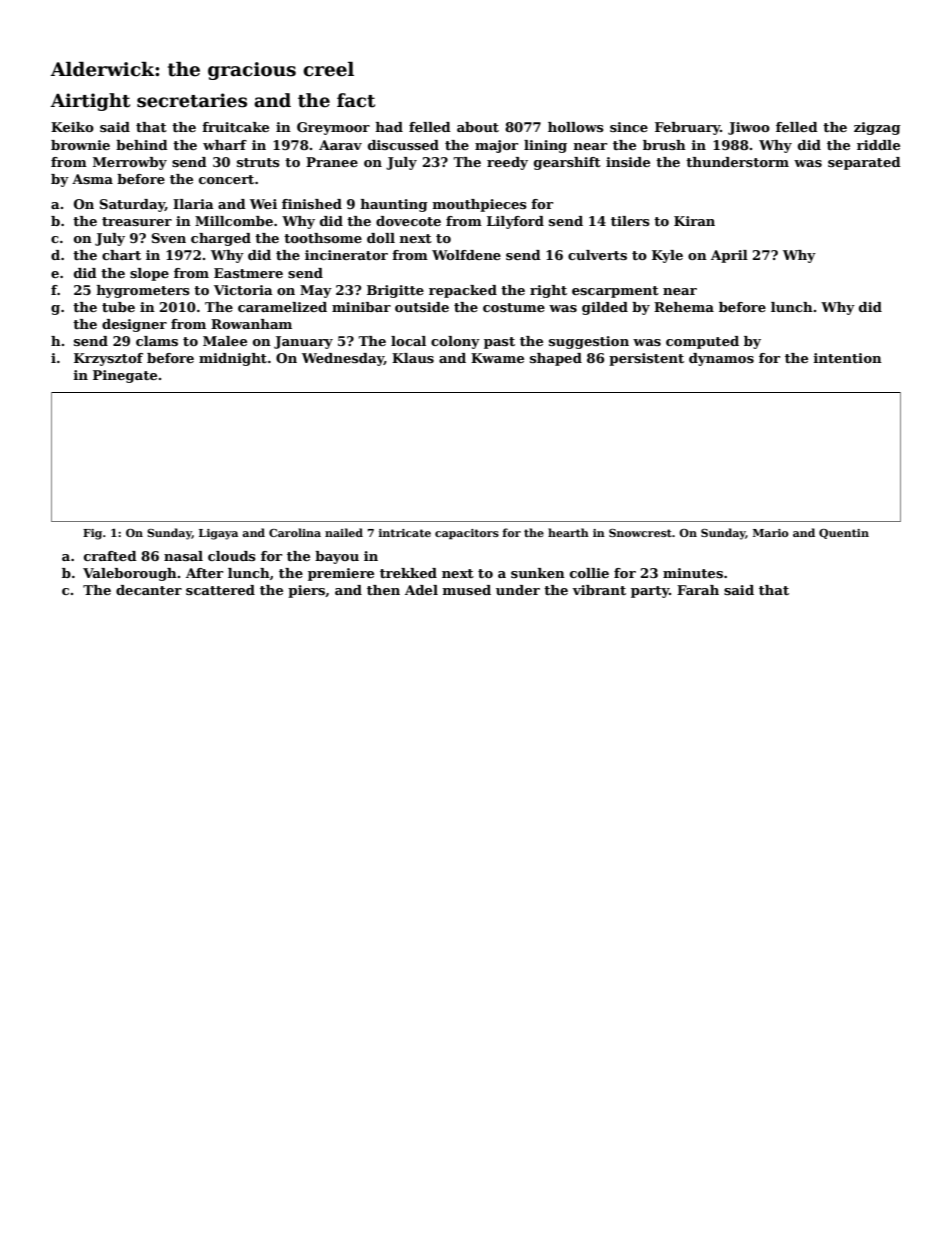 This screenshot has height=1233, width=952. Describe the element at coordinates (687, 128) in the screenshot. I see `February` at that location.
